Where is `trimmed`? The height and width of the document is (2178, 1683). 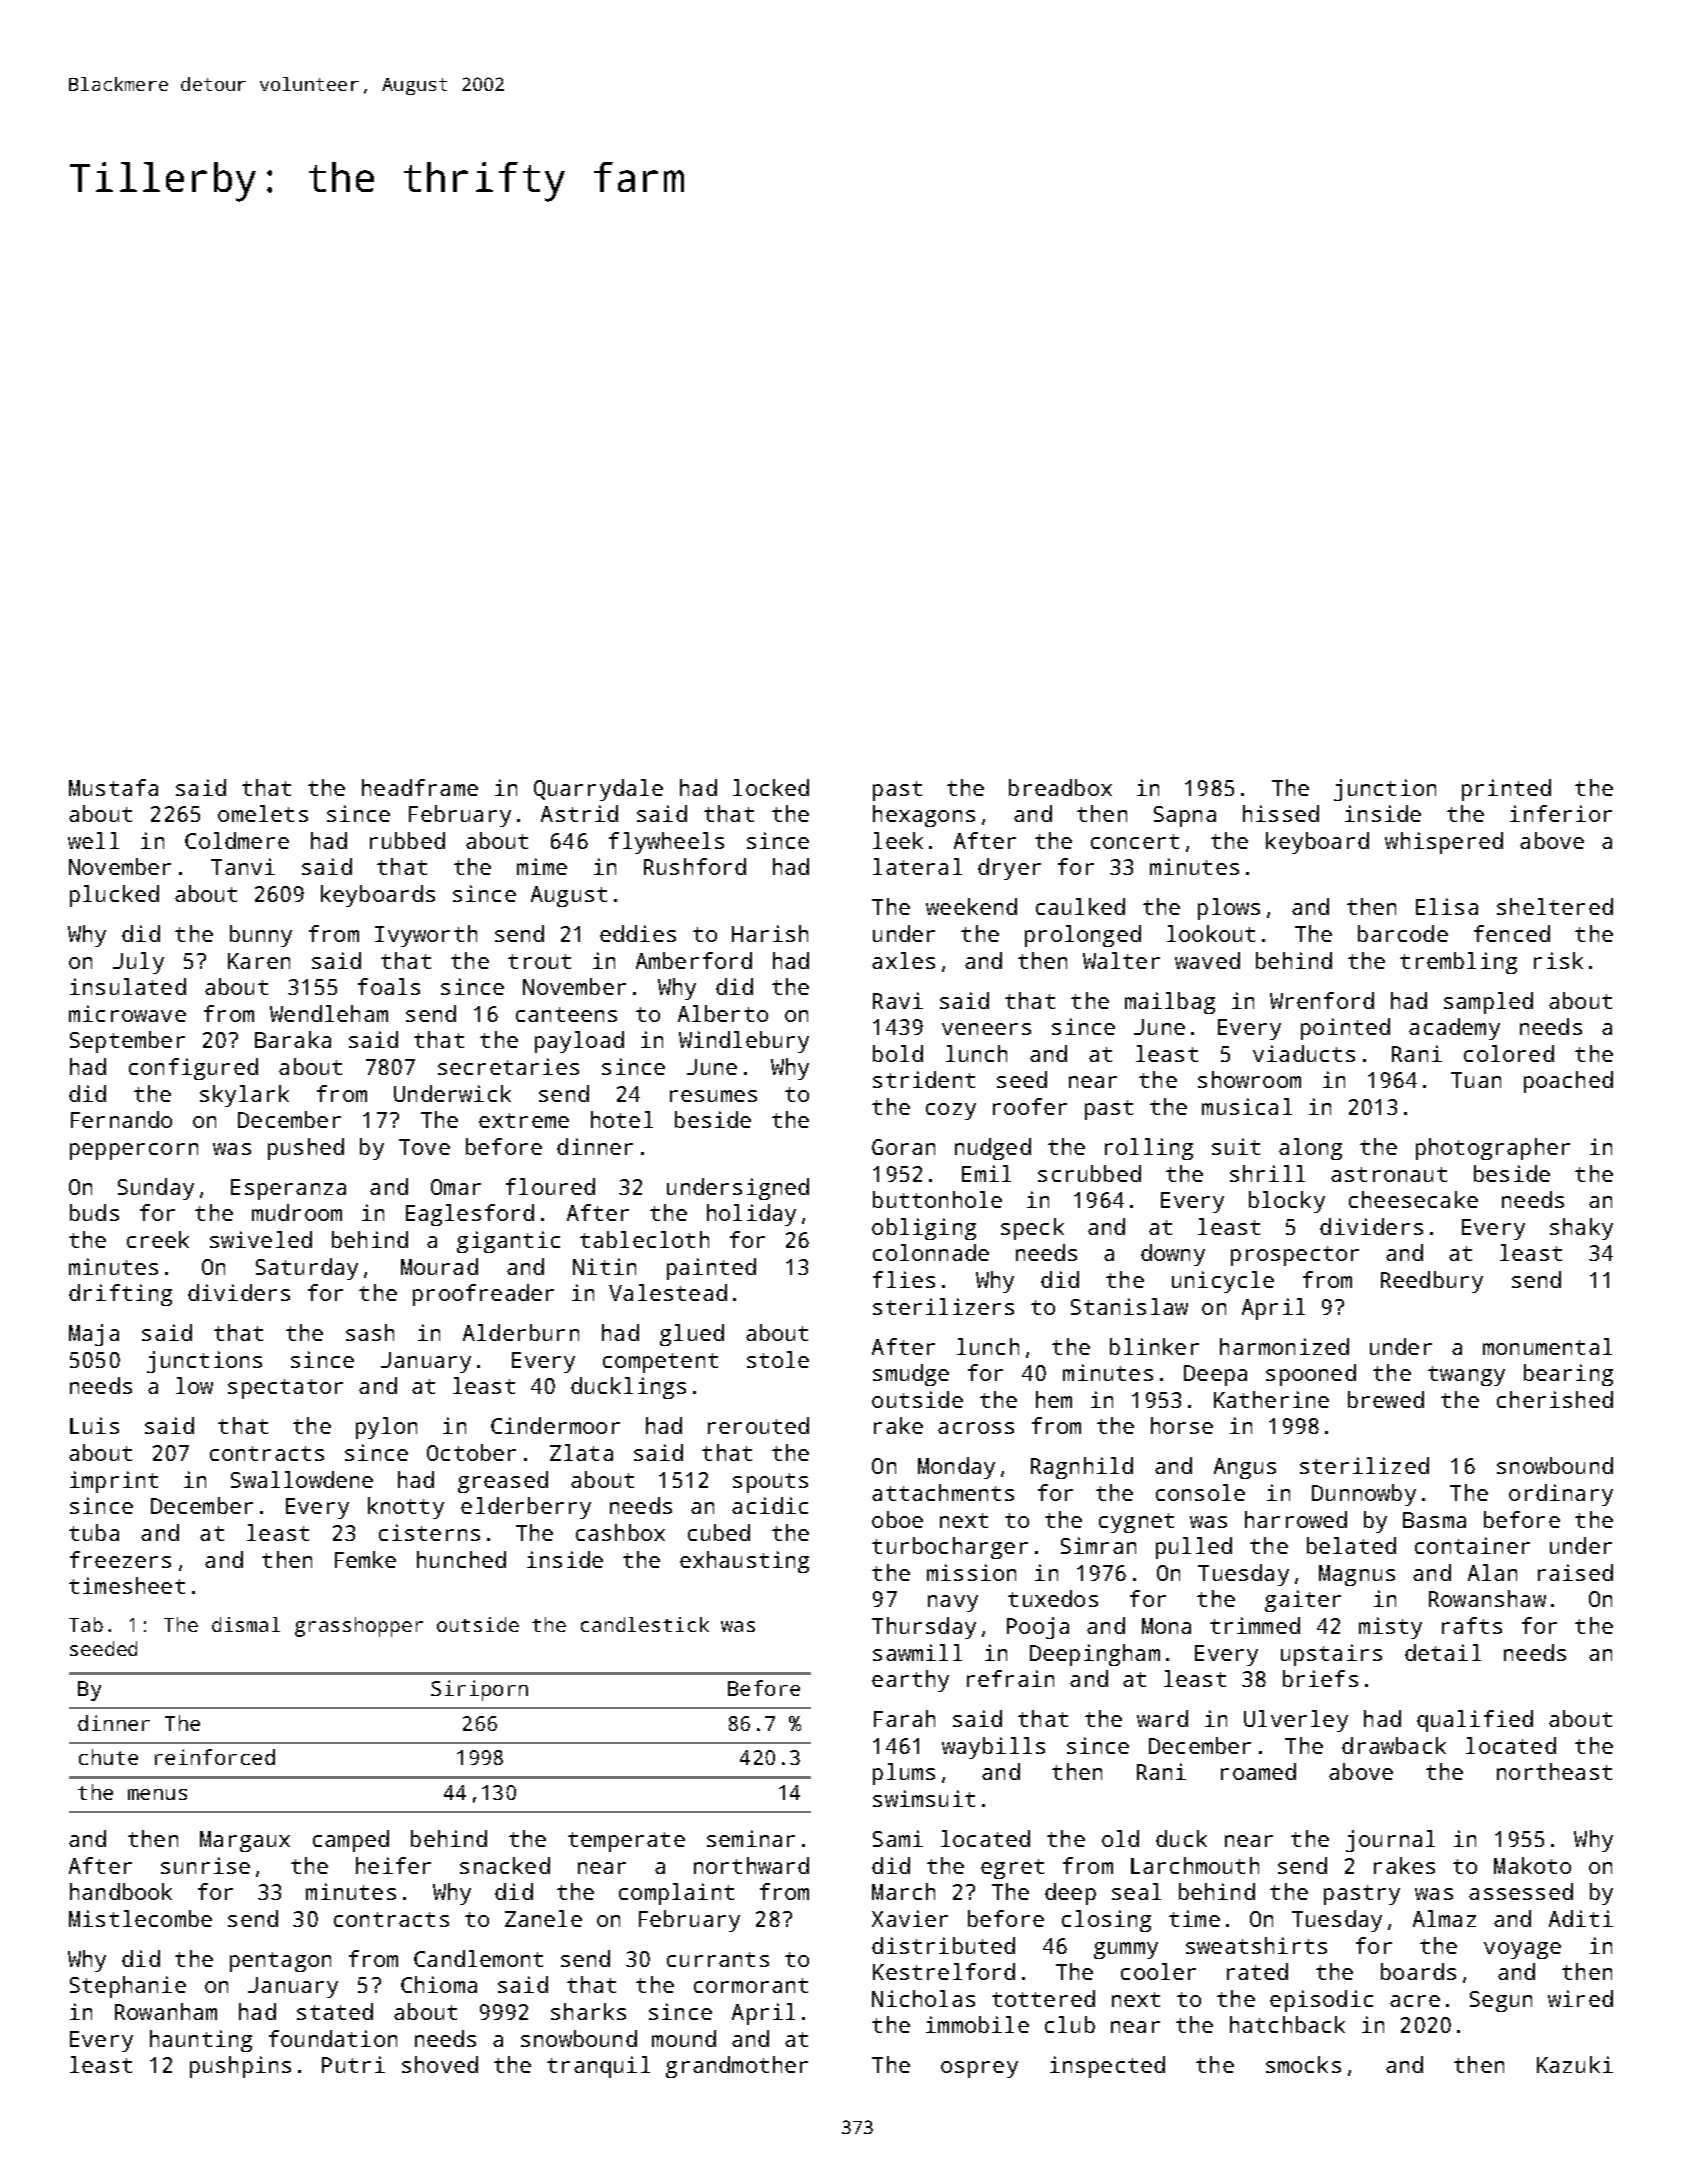 trimmed is located at coordinates (1255, 1625).
